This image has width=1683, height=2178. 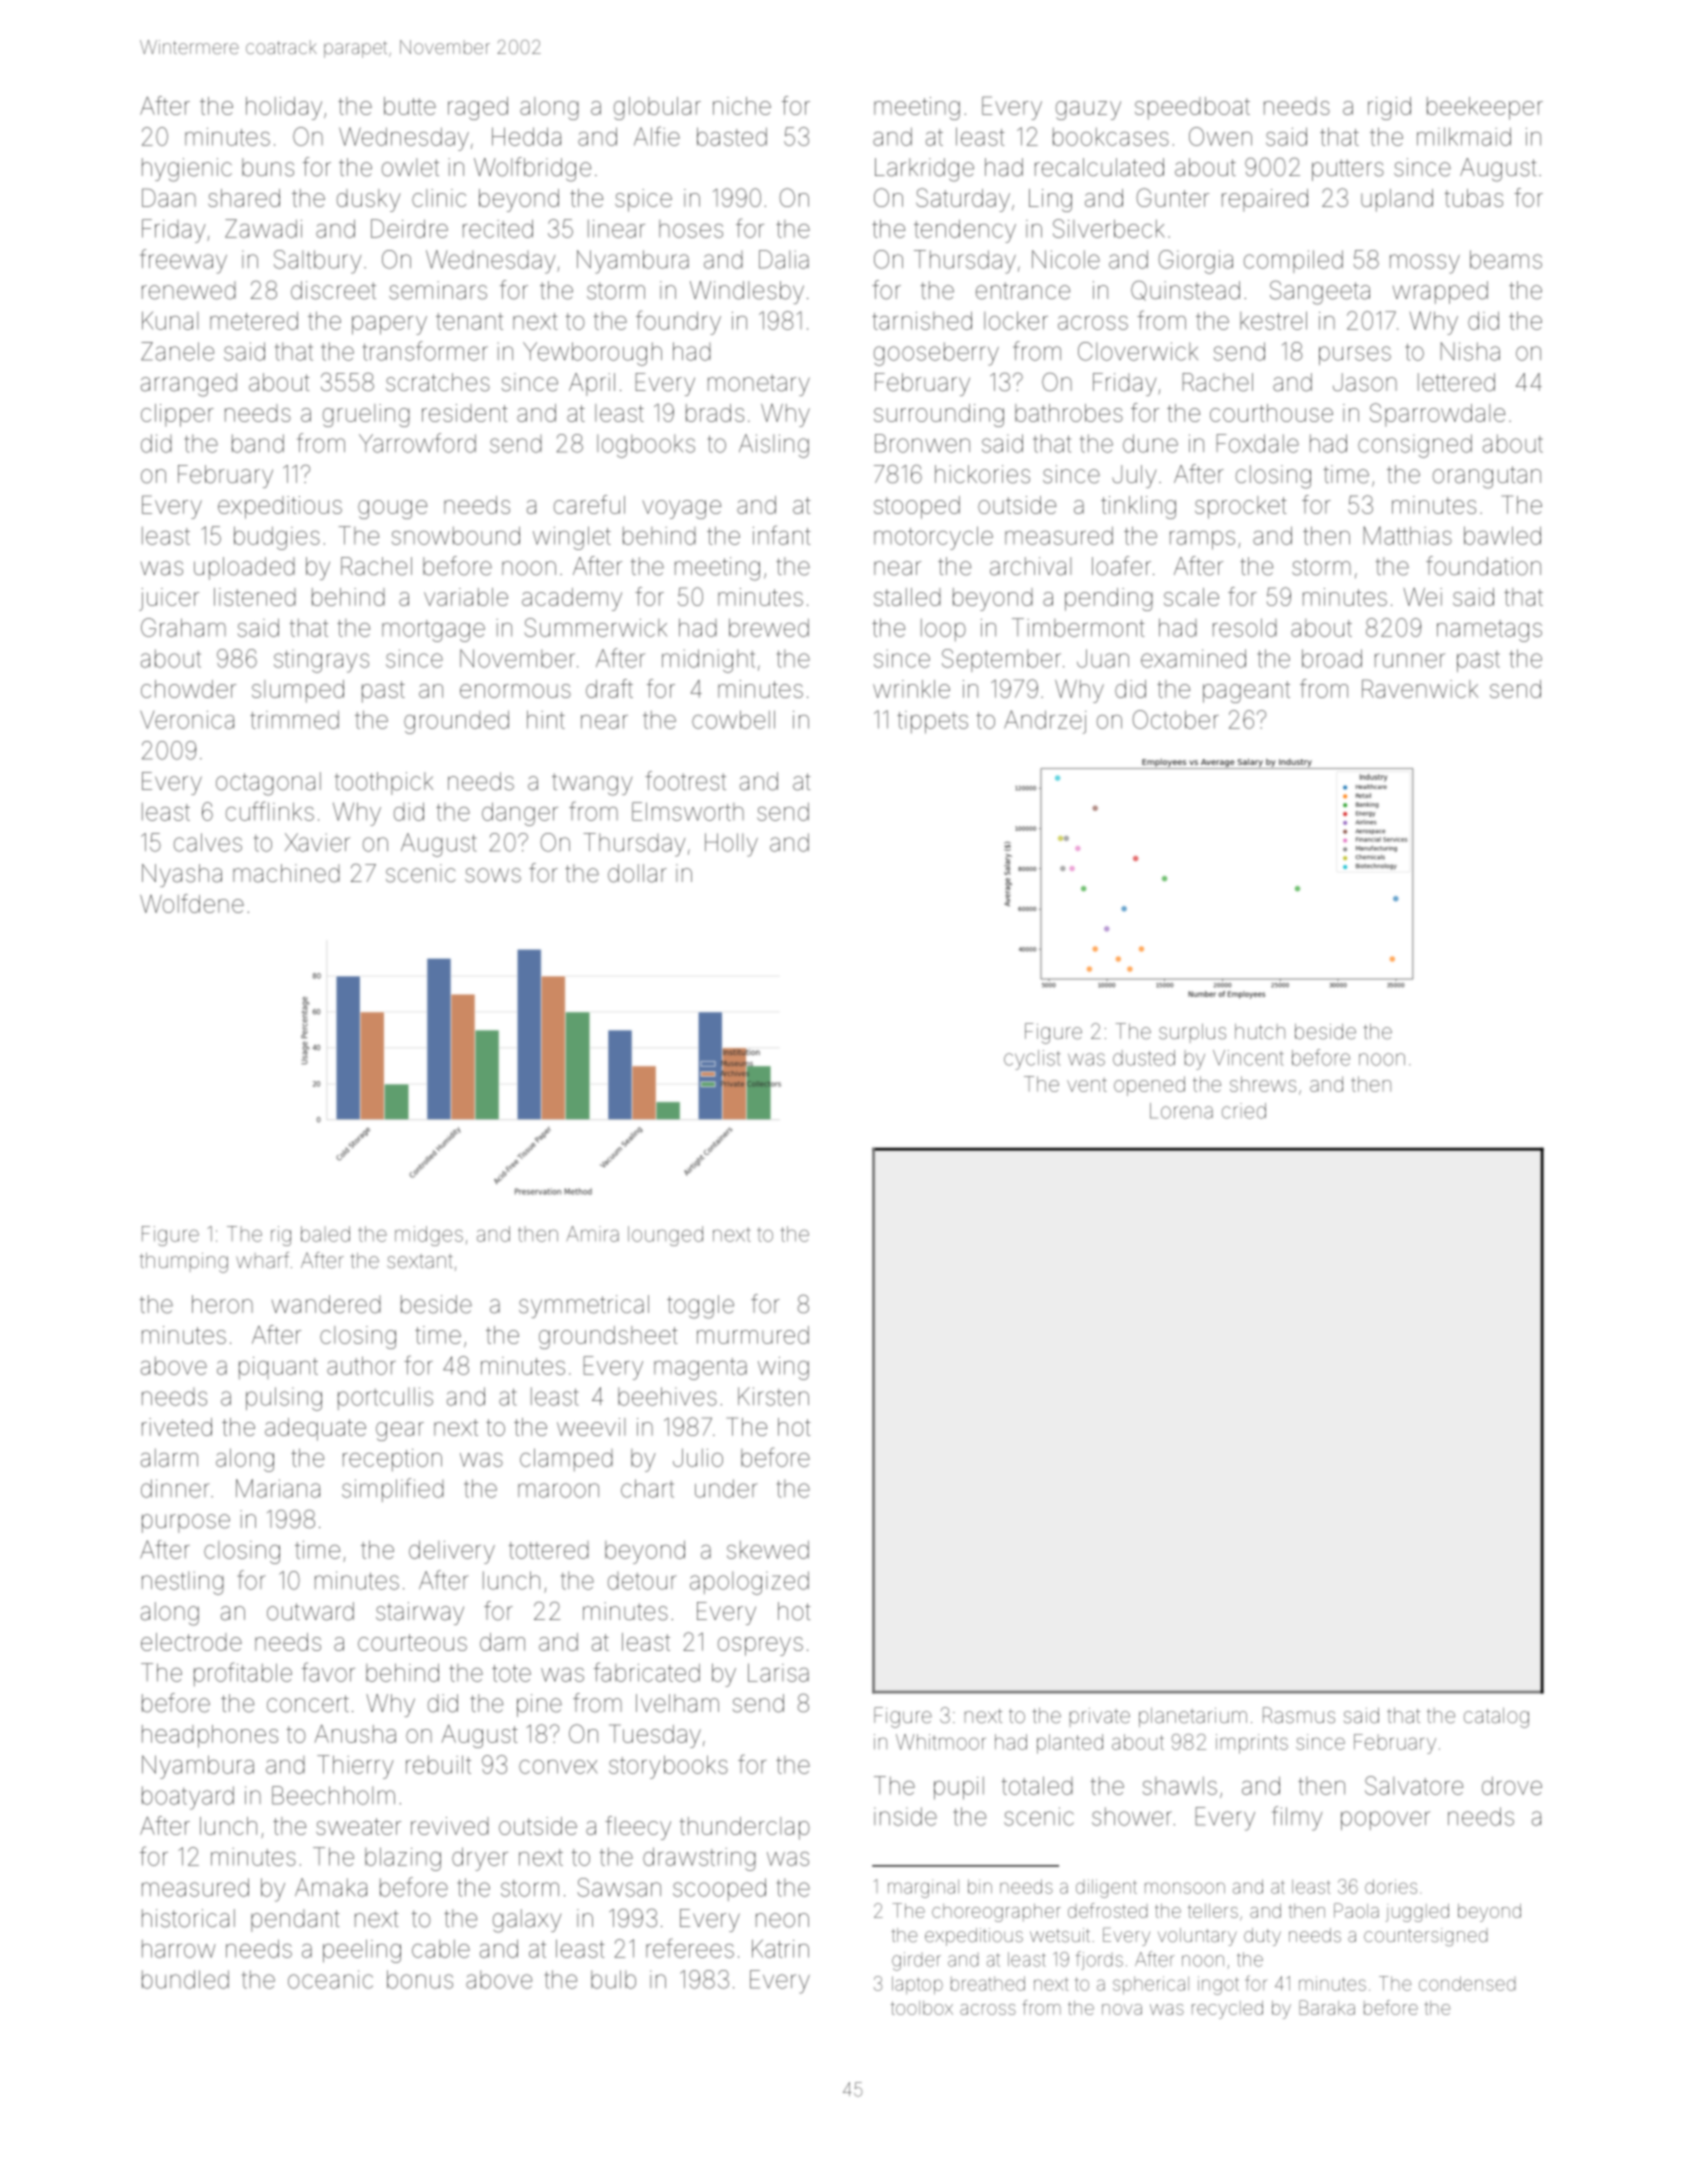 What do you see at coordinates (1030, 566) in the image?
I see `archival` at bounding box center [1030, 566].
